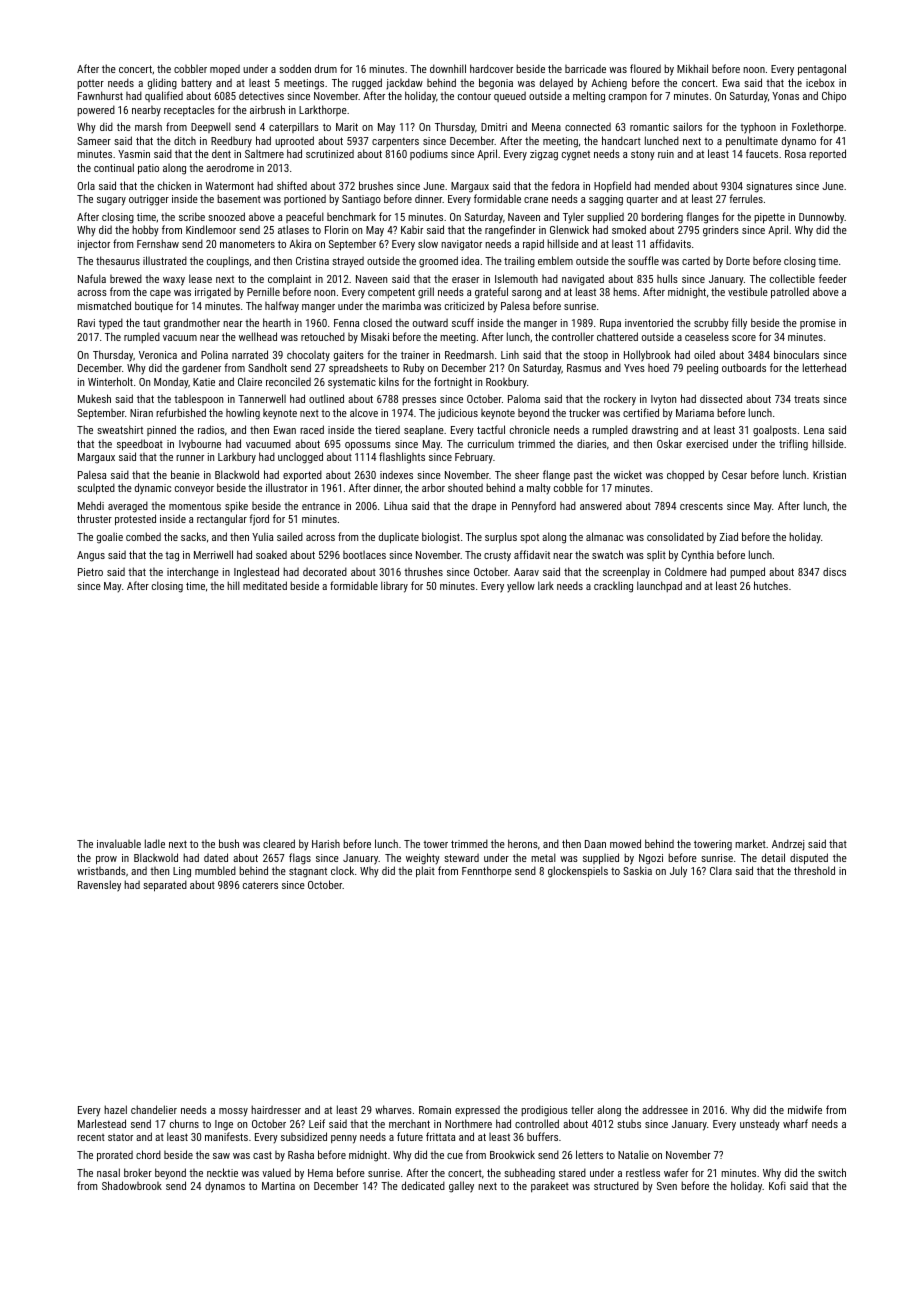 Image resolution: width=924 pixels, height=1308 pixels. Describe the element at coordinates (423, 1185) in the screenshot. I see `dedicated` at that location.
